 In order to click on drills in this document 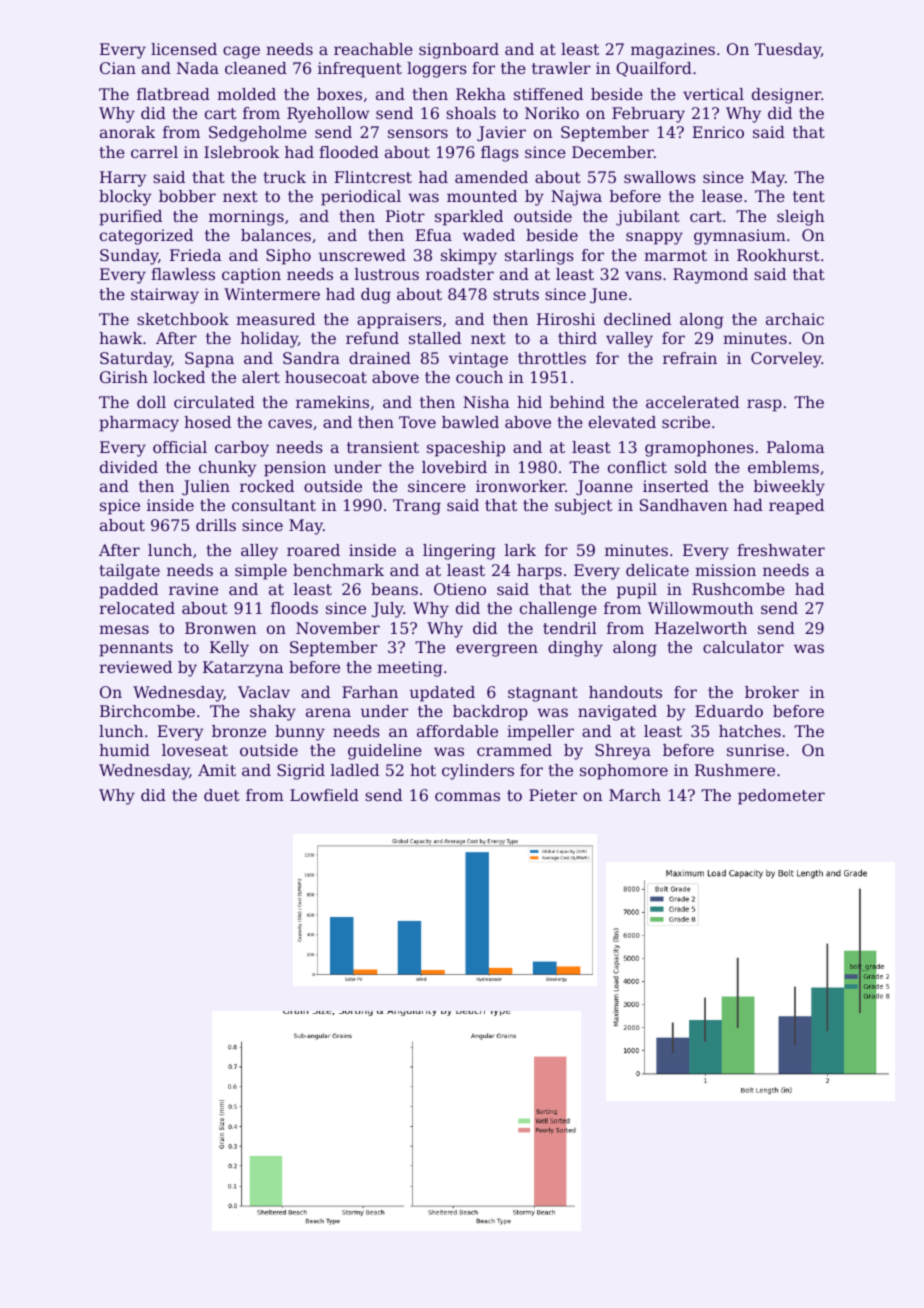, I will do `click(216, 525)`.
